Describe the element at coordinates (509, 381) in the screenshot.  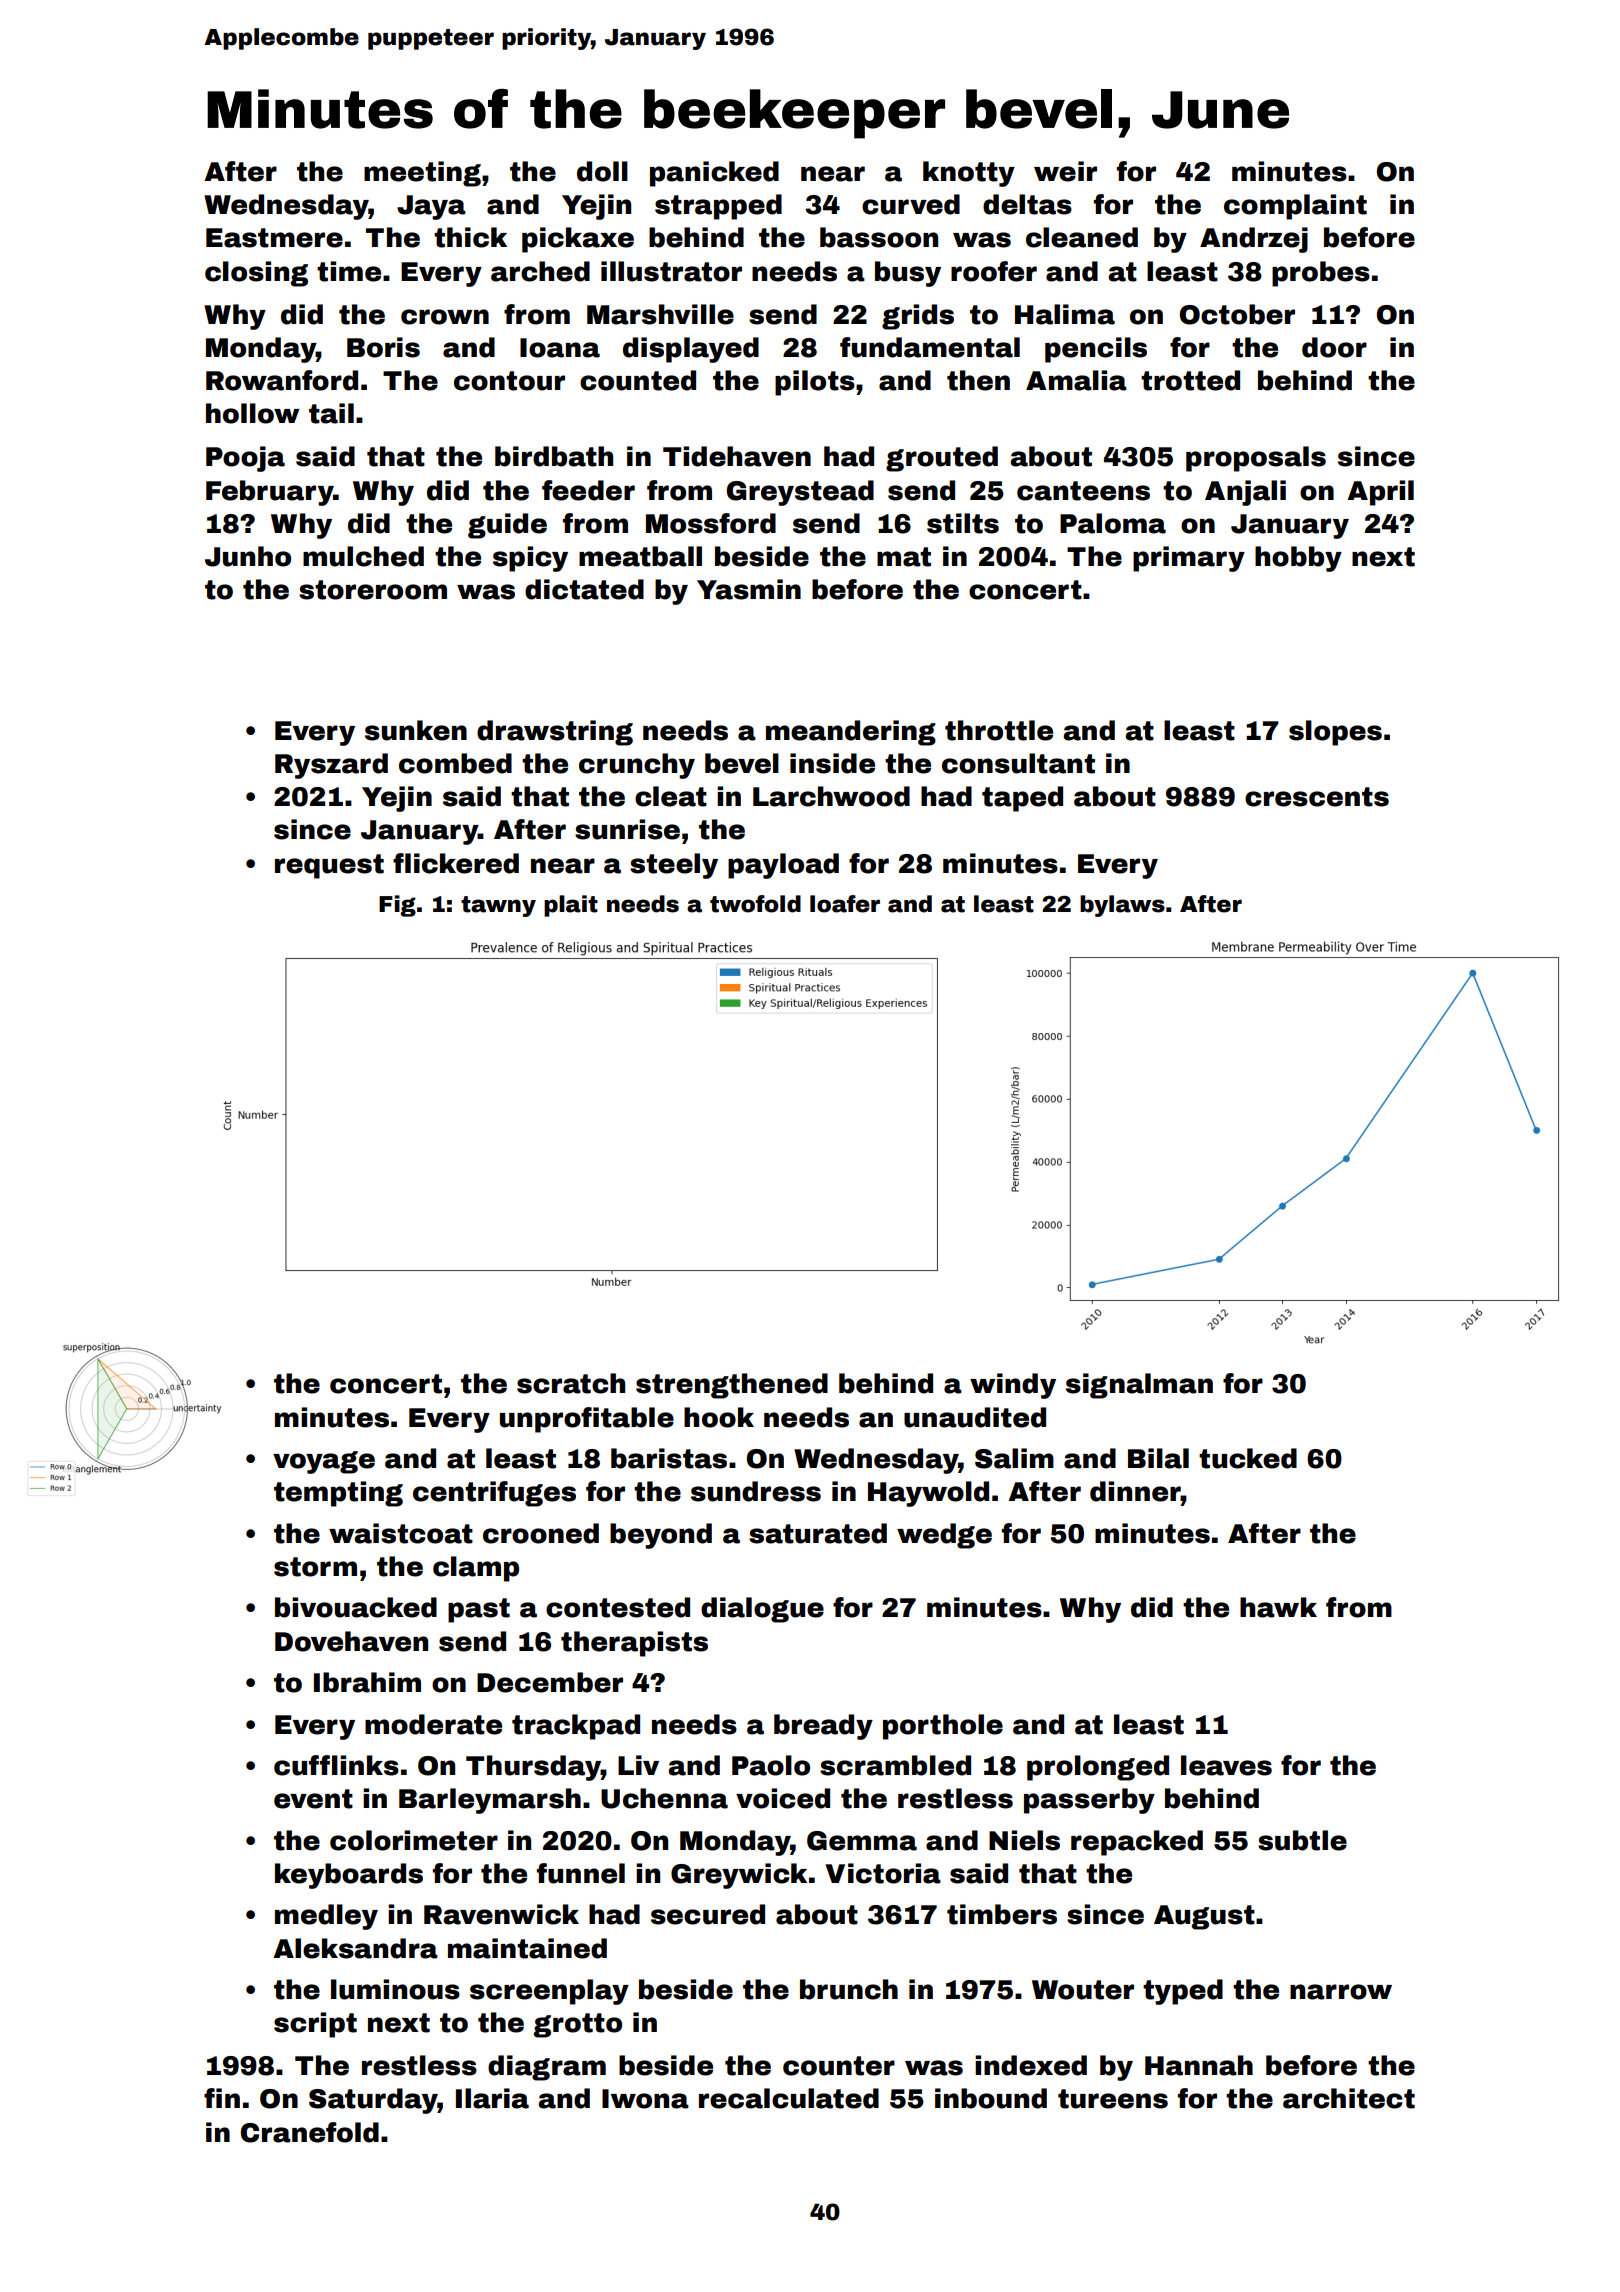
I see `contour` at that location.
